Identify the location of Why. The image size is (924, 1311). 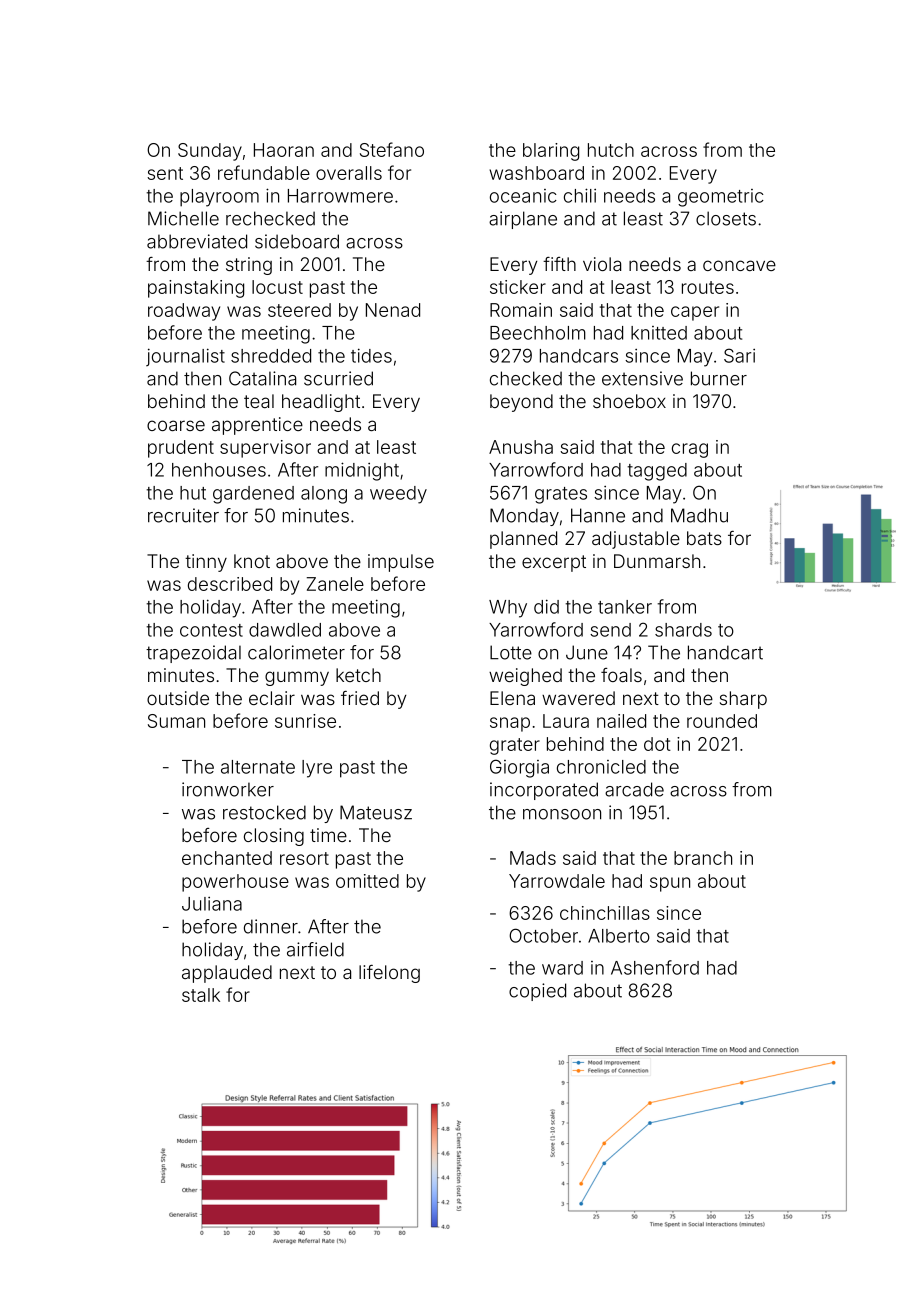
(508, 609).
